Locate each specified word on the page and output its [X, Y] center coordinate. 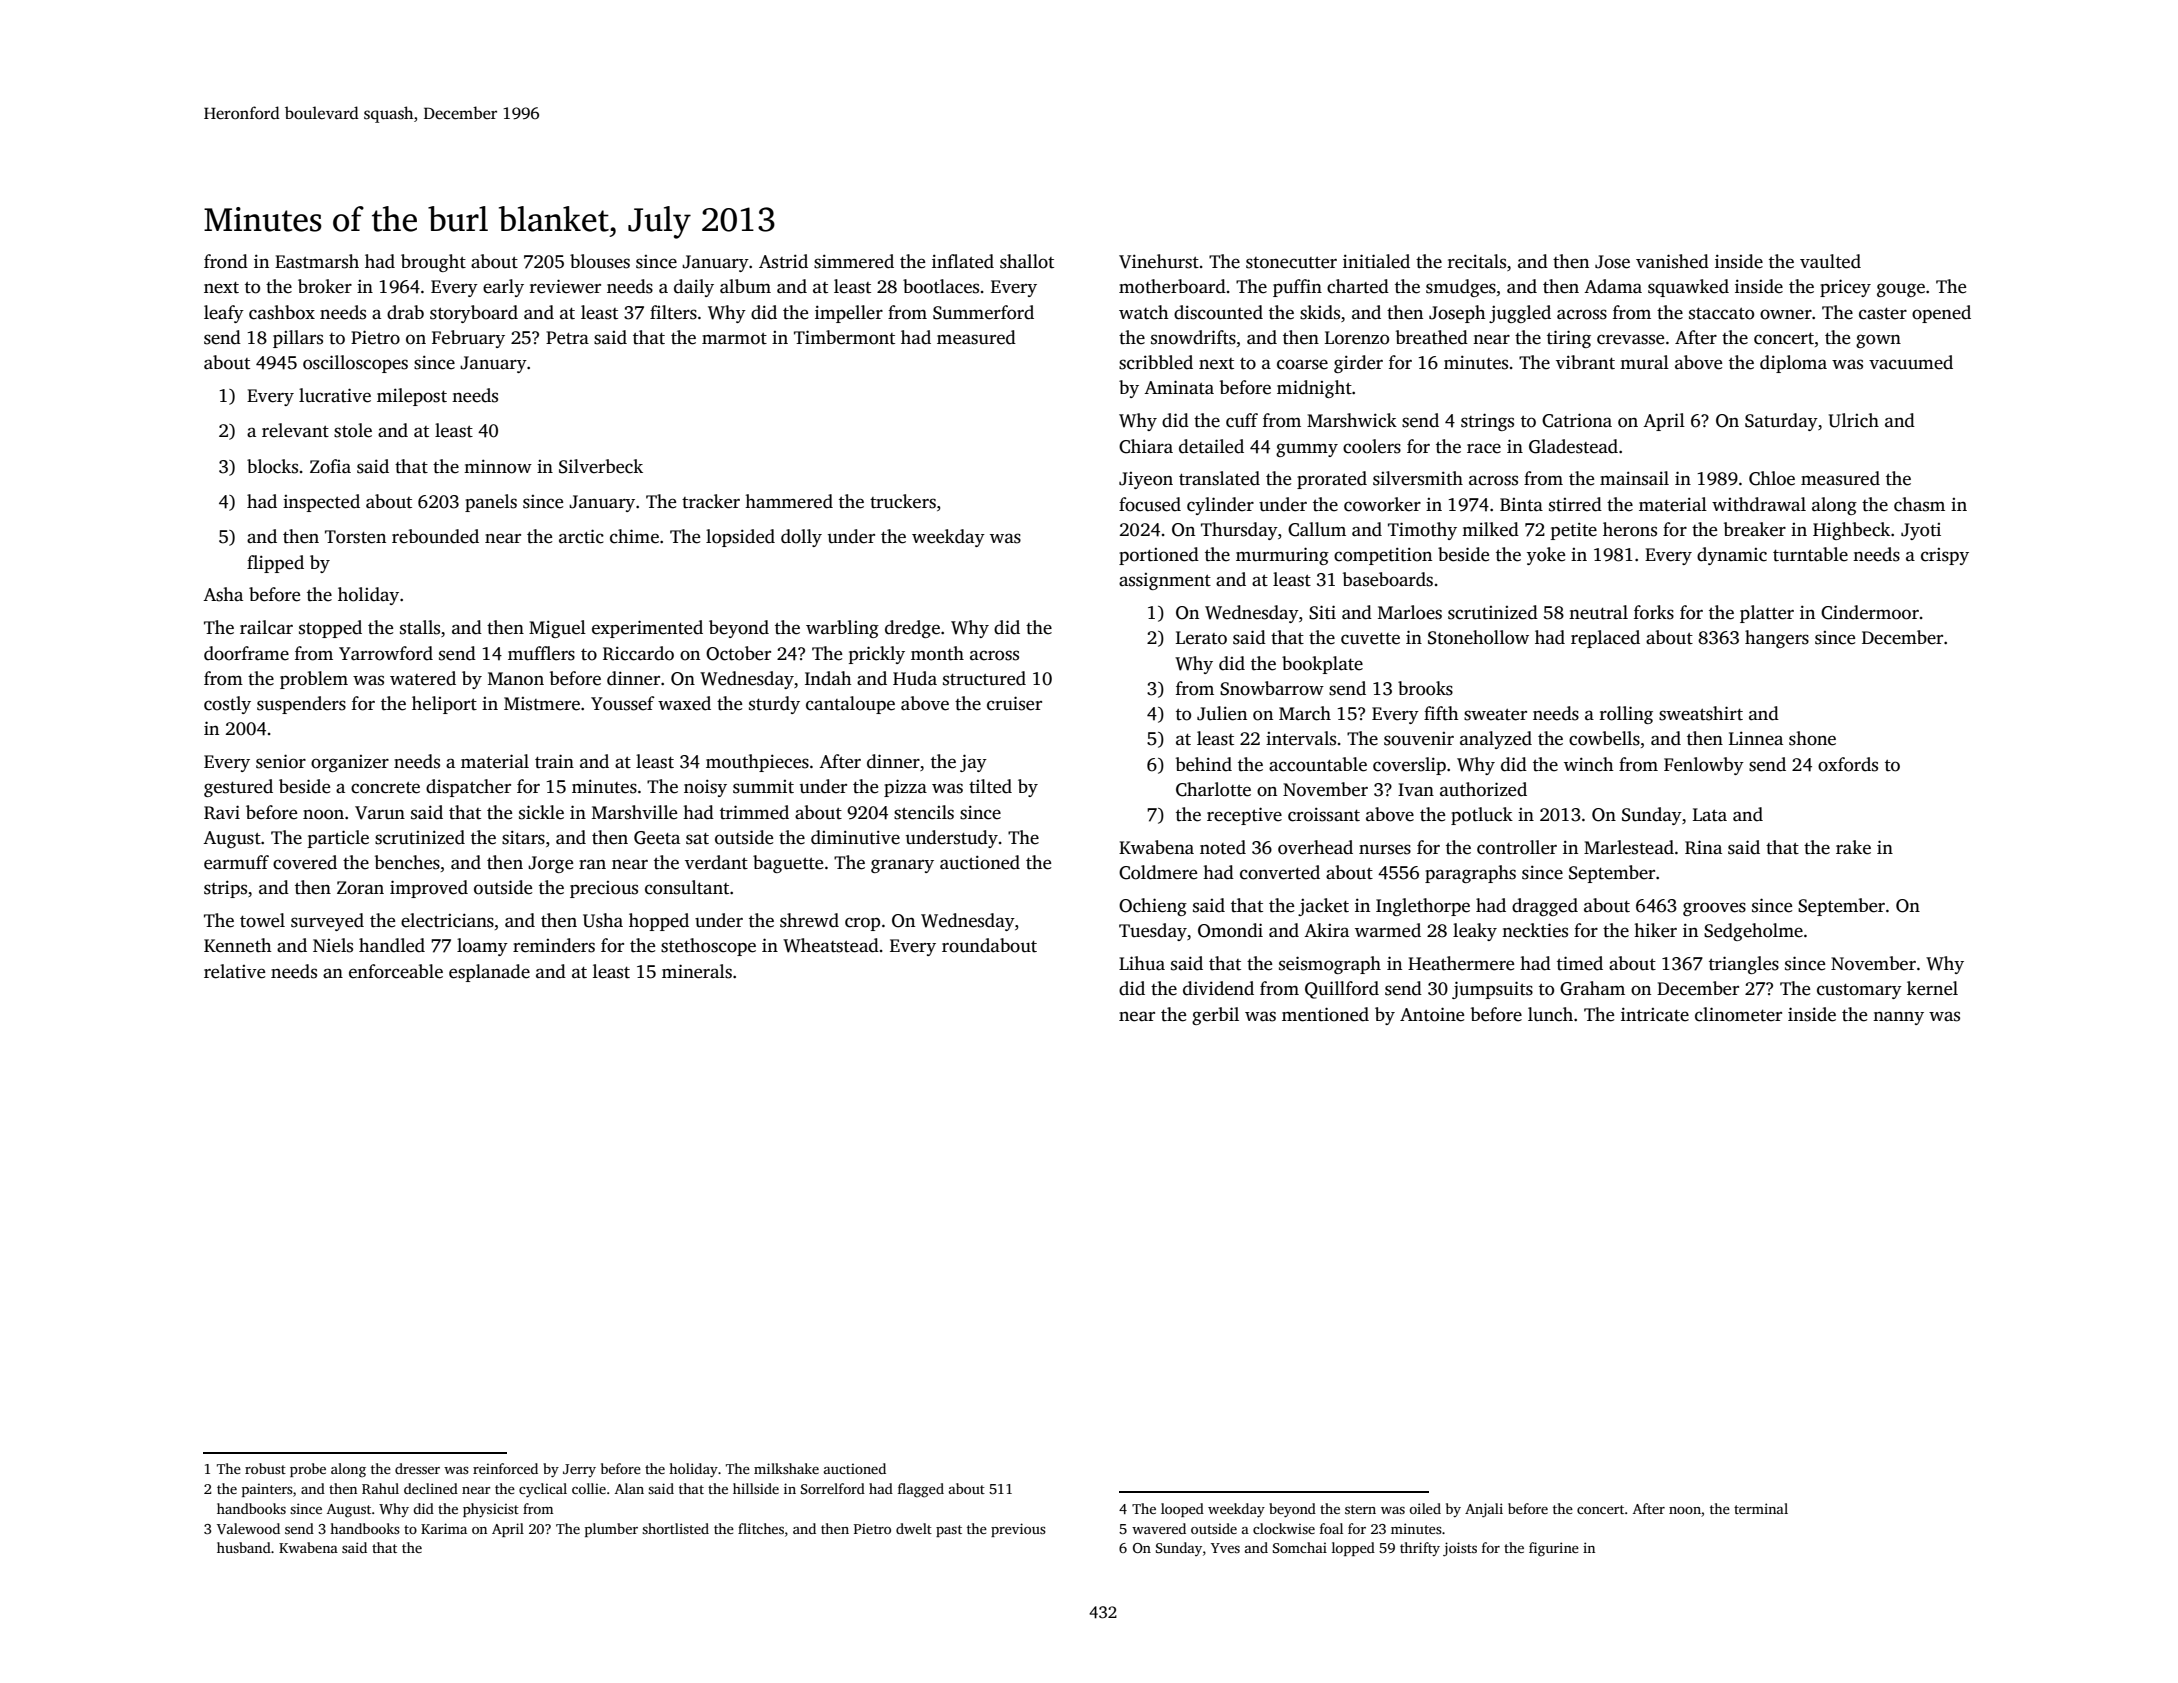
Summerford [983, 312]
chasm [1919, 504]
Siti [1322, 612]
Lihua [1142, 963]
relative [234, 971]
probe [308, 1470]
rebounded [435, 536]
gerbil [1215, 1016]
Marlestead [1629, 847]
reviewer [565, 286]
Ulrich [1854, 420]
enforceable [396, 971]
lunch [1550, 1014]
